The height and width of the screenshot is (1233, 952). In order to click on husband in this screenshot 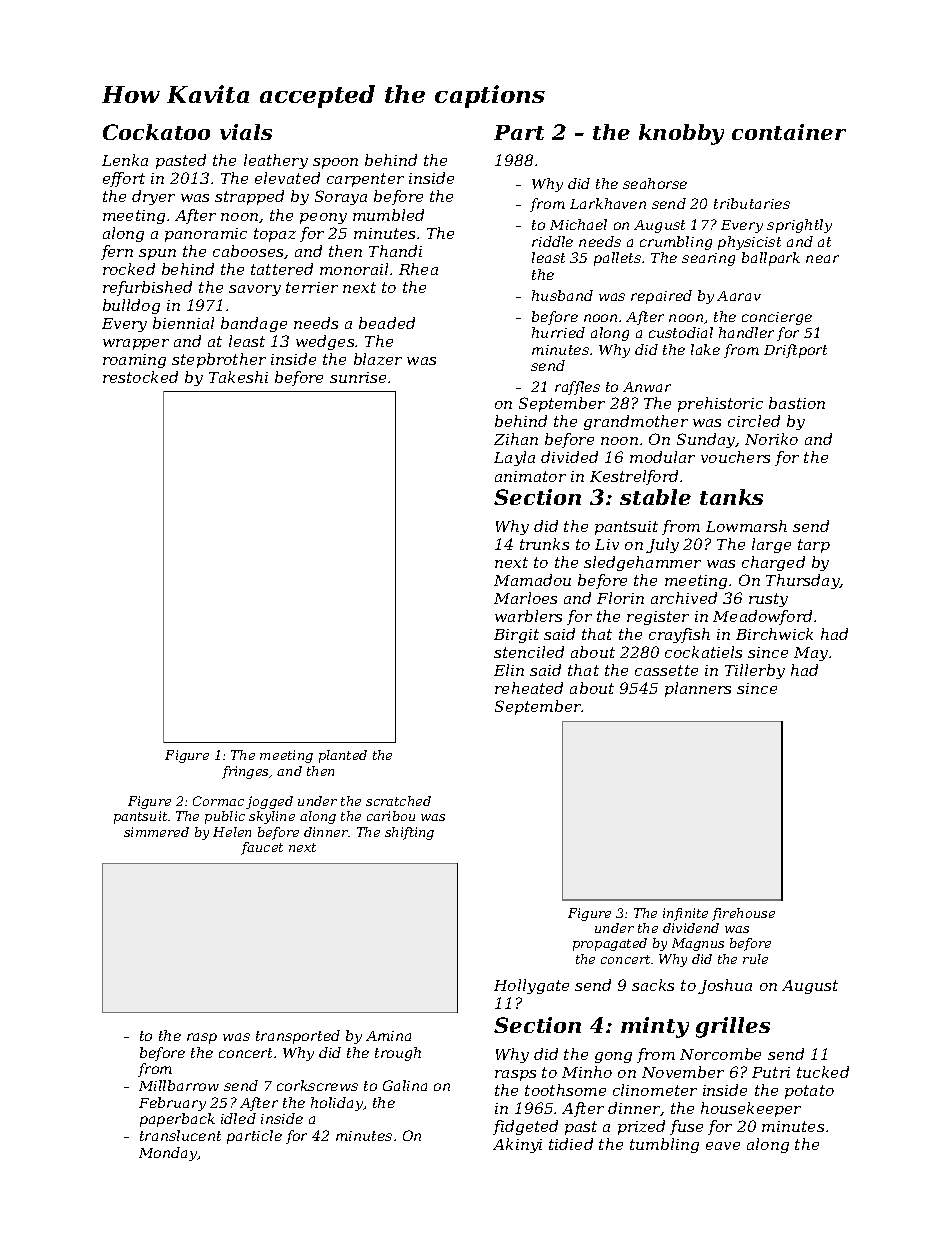, I will do `click(562, 295)`.
